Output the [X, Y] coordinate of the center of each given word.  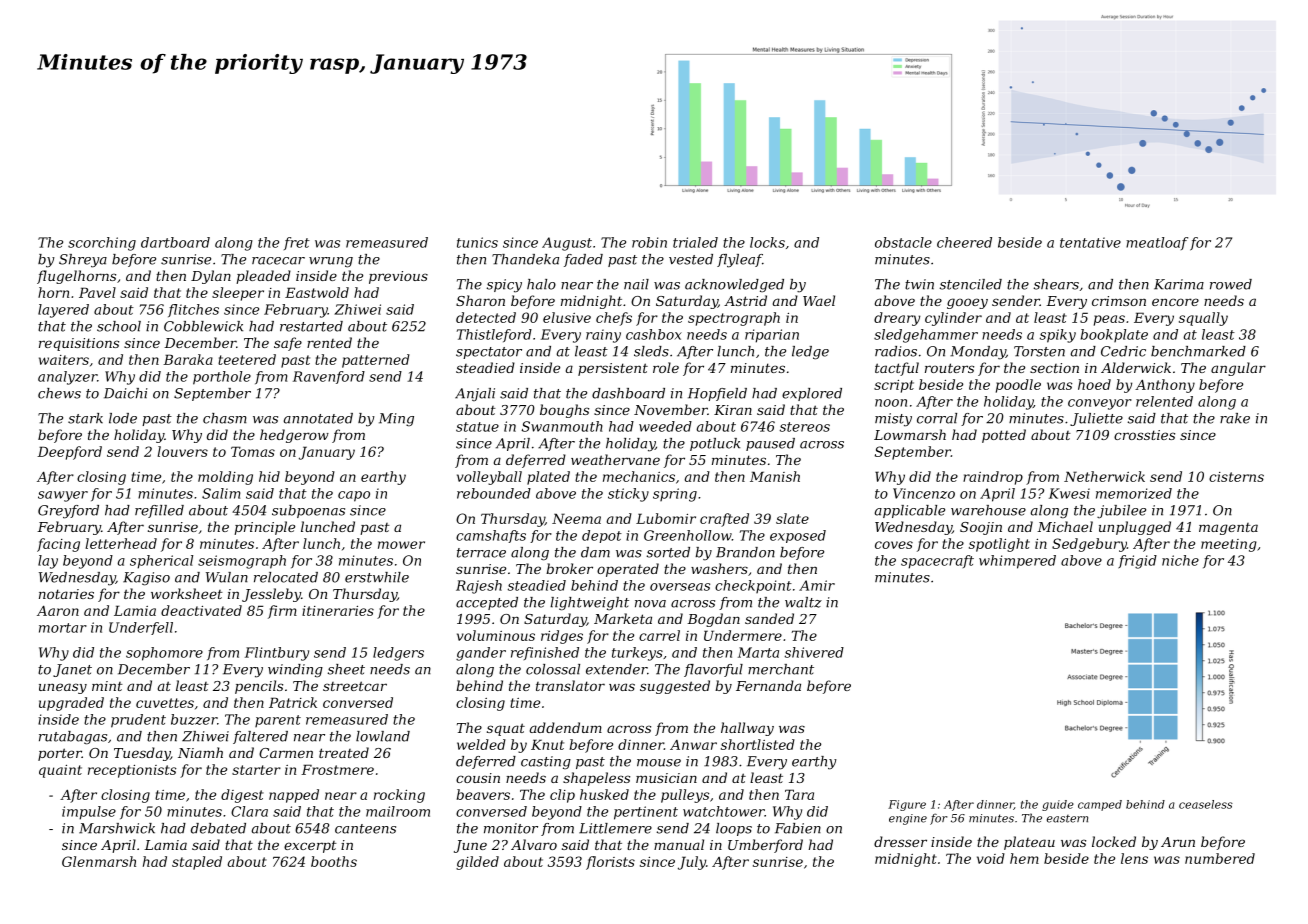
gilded [477, 863]
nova [650, 604]
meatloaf [1157, 243]
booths [334, 861]
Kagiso [146, 579]
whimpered [1017, 562]
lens [1134, 858]
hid [269, 476]
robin [649, 242]
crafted [724, 520]
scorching [102, 244]
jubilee [1121, 511]
